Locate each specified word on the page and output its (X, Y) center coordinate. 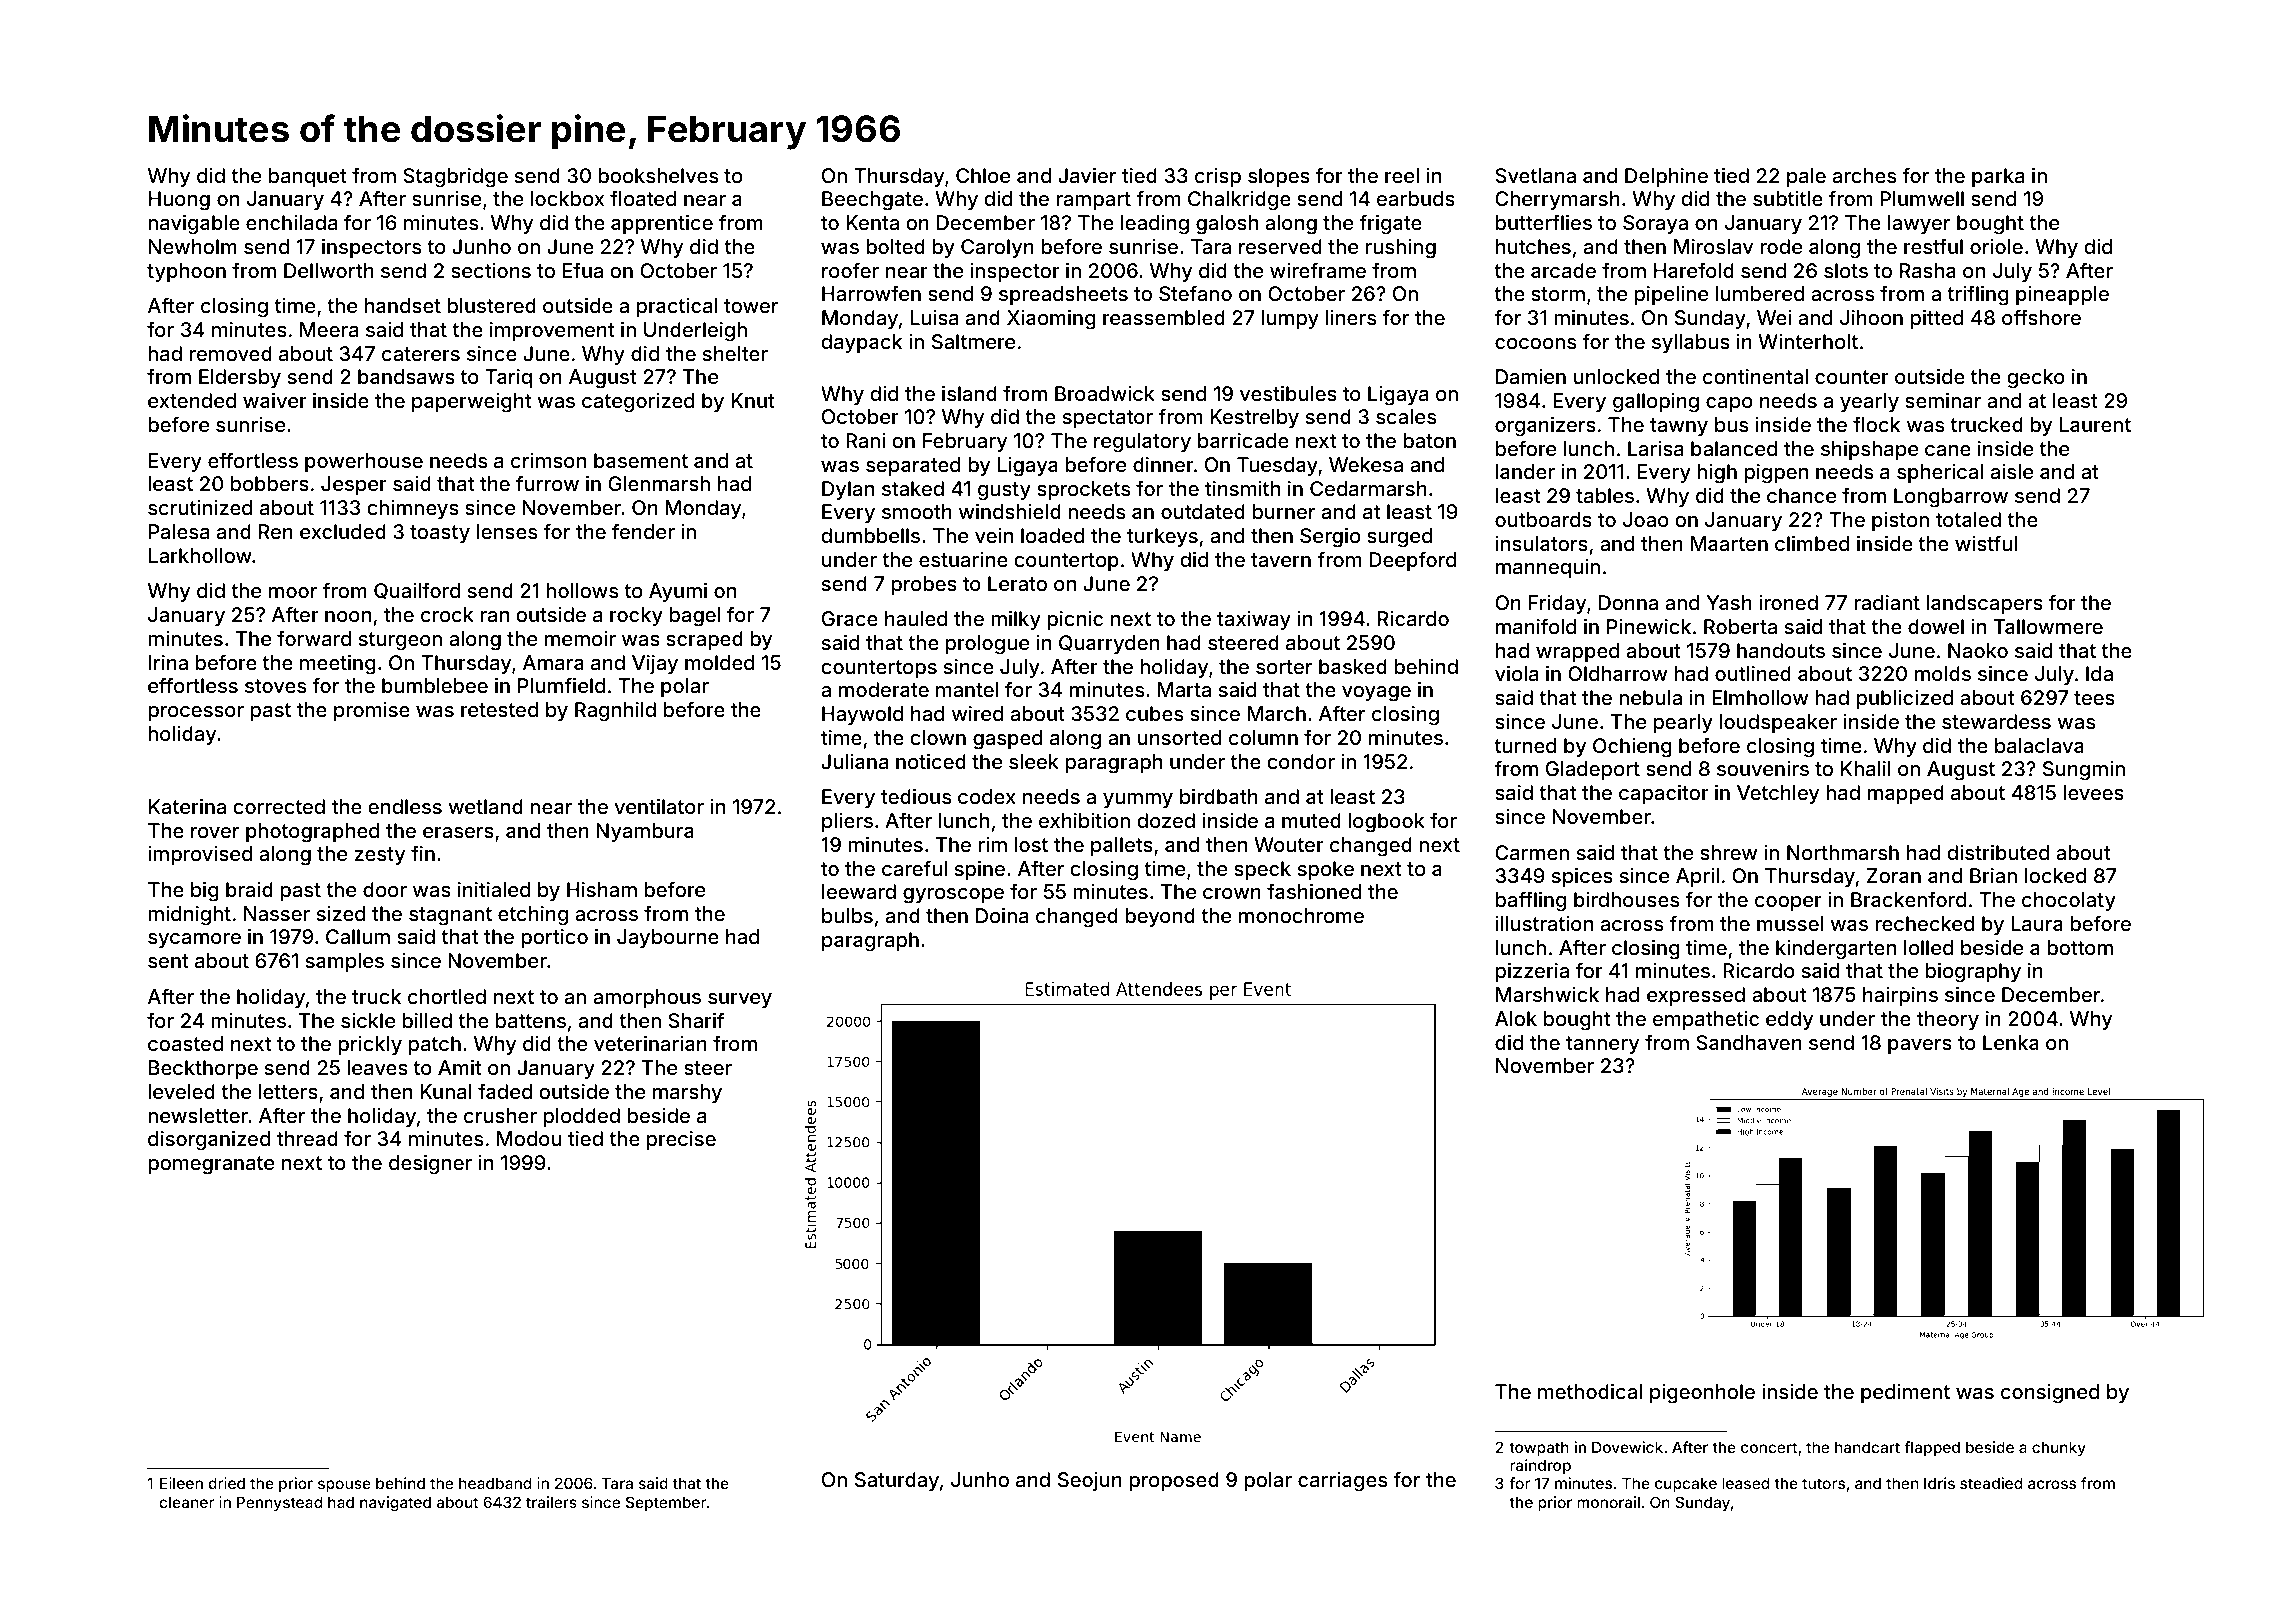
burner (1284, 511)
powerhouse (364, 462)
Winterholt (1808, 341)
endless (405, 806)
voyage (1376, 694)
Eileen (181, 1483)
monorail (1608, 1502)
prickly (370, 1045)
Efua (583, 270)
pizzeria (1532, 972)
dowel (1936, 626)
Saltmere (973, 341)
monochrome (1301, 915)
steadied (1991, 1483)
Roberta (1740, 626)
